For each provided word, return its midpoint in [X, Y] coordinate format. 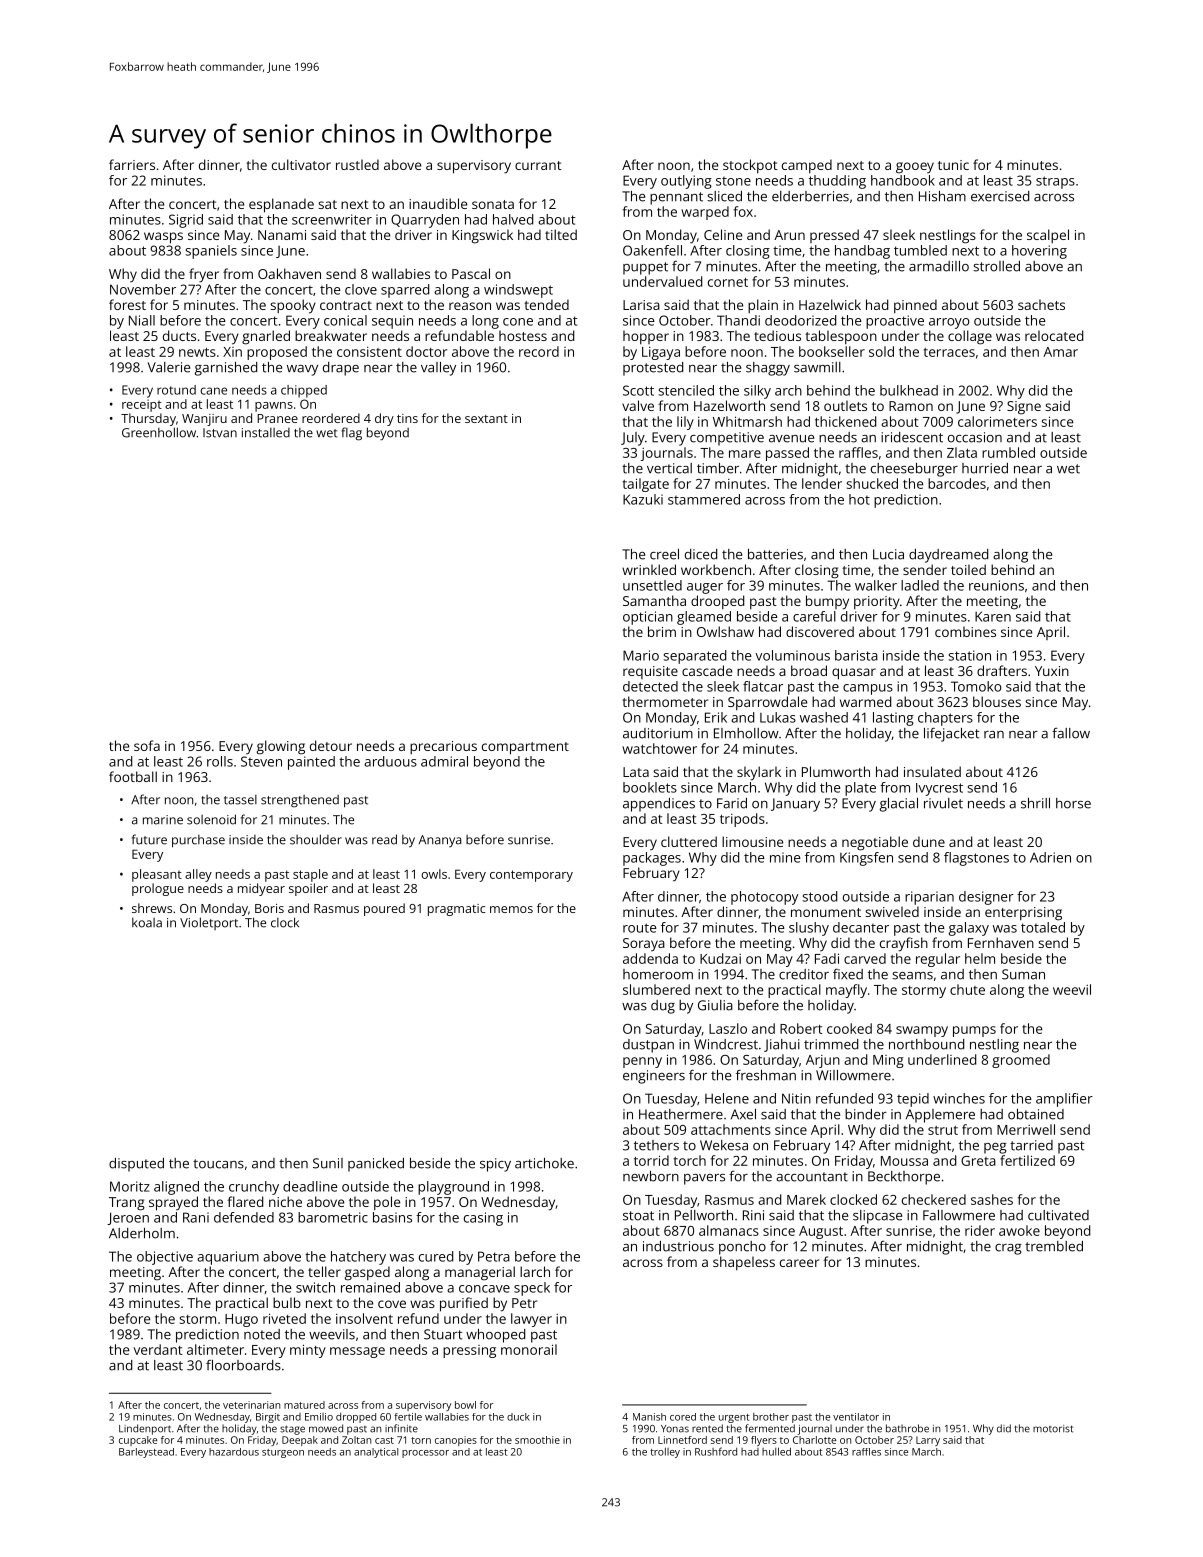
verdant [158, 1349]
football [133, 776]
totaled [1043, 927]
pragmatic [456, 910]
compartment [525, 748]
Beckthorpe [904, 1178]
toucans [218, 1164]
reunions [996, 585]
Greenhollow [159, 432]
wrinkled [649, 569]
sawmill [817, 367]
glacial [899, 805]
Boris [269, 908]
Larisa [641, 305]
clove [361, 289]
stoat [638, 1216]
